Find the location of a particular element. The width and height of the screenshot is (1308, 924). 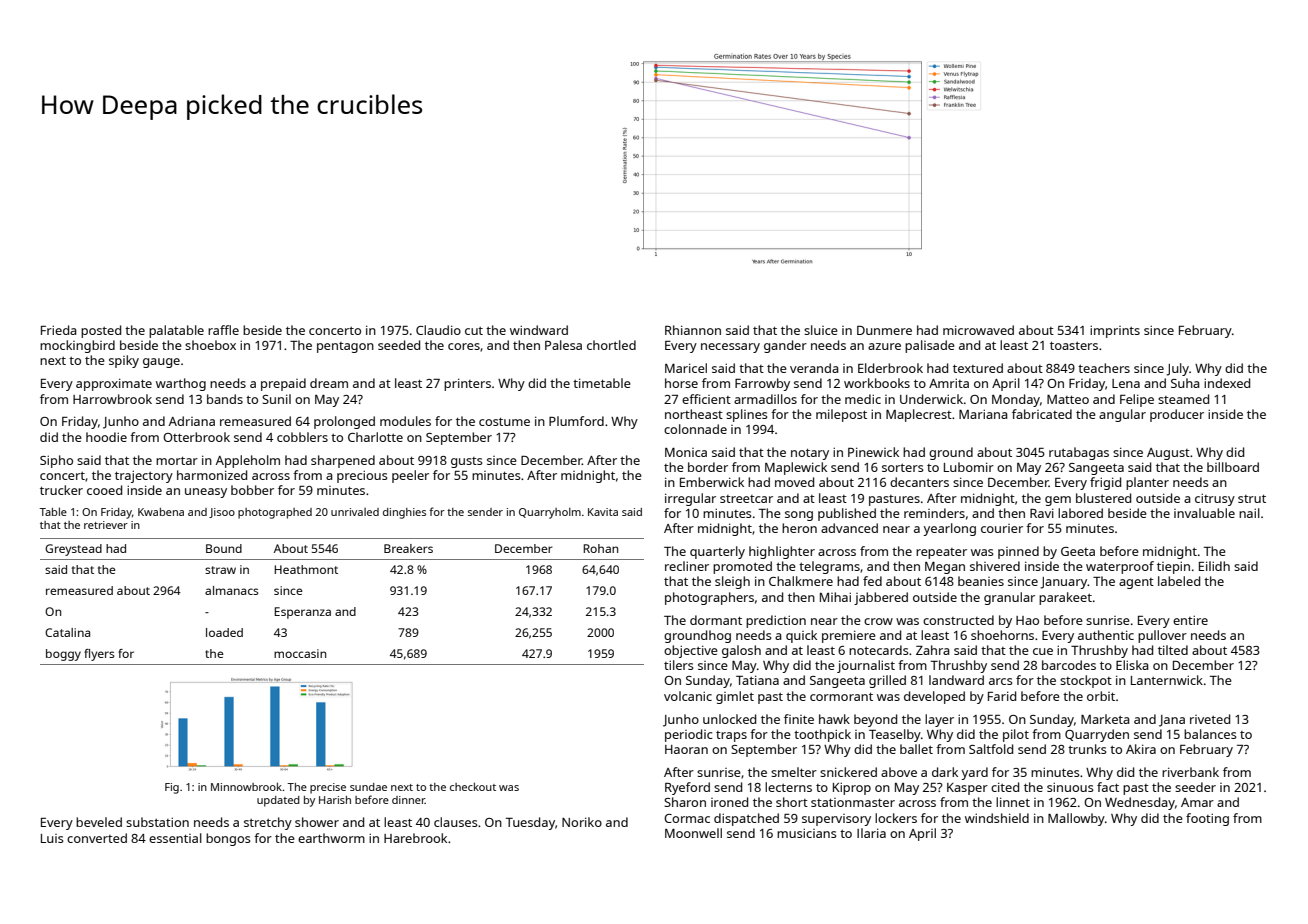

entire is located at coordinates (1190, 620).
